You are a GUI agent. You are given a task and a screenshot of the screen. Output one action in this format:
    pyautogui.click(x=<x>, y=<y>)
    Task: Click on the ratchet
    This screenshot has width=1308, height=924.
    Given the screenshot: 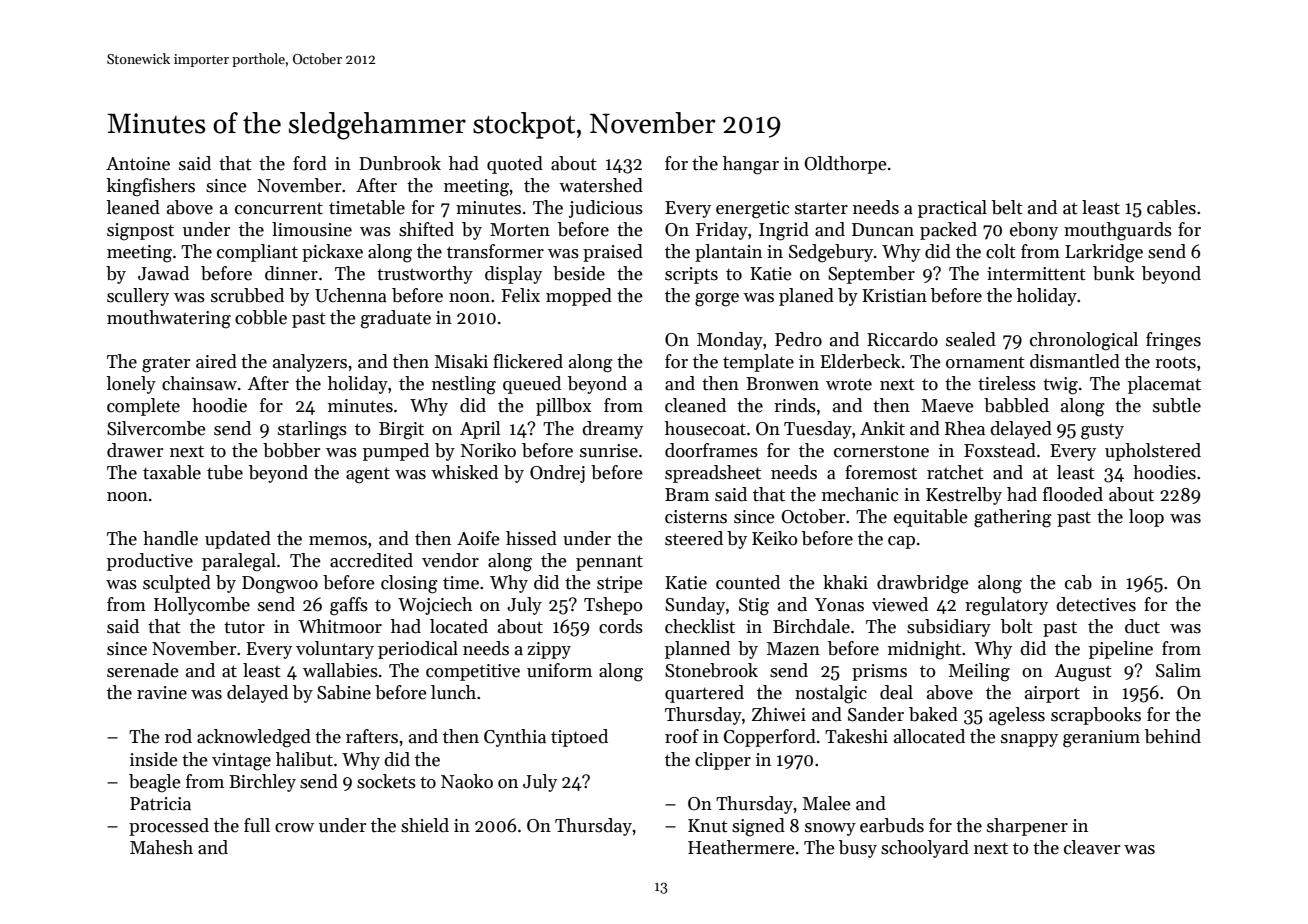 What is the action you would take?
    pyautogui.click(x=955, y=472)
